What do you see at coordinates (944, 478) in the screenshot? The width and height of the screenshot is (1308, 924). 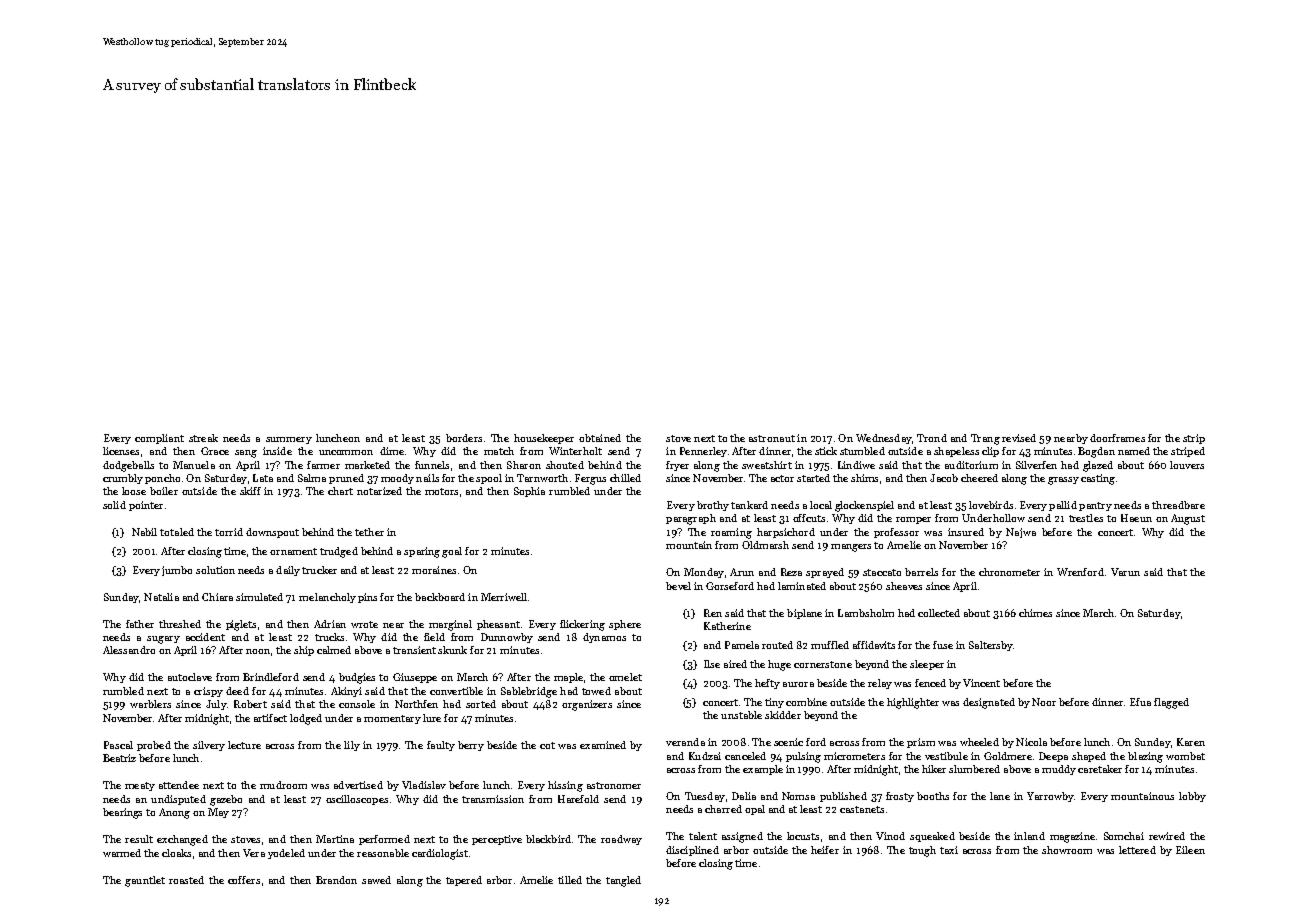 I see `Jacob` at bounding box center [944, 478].
